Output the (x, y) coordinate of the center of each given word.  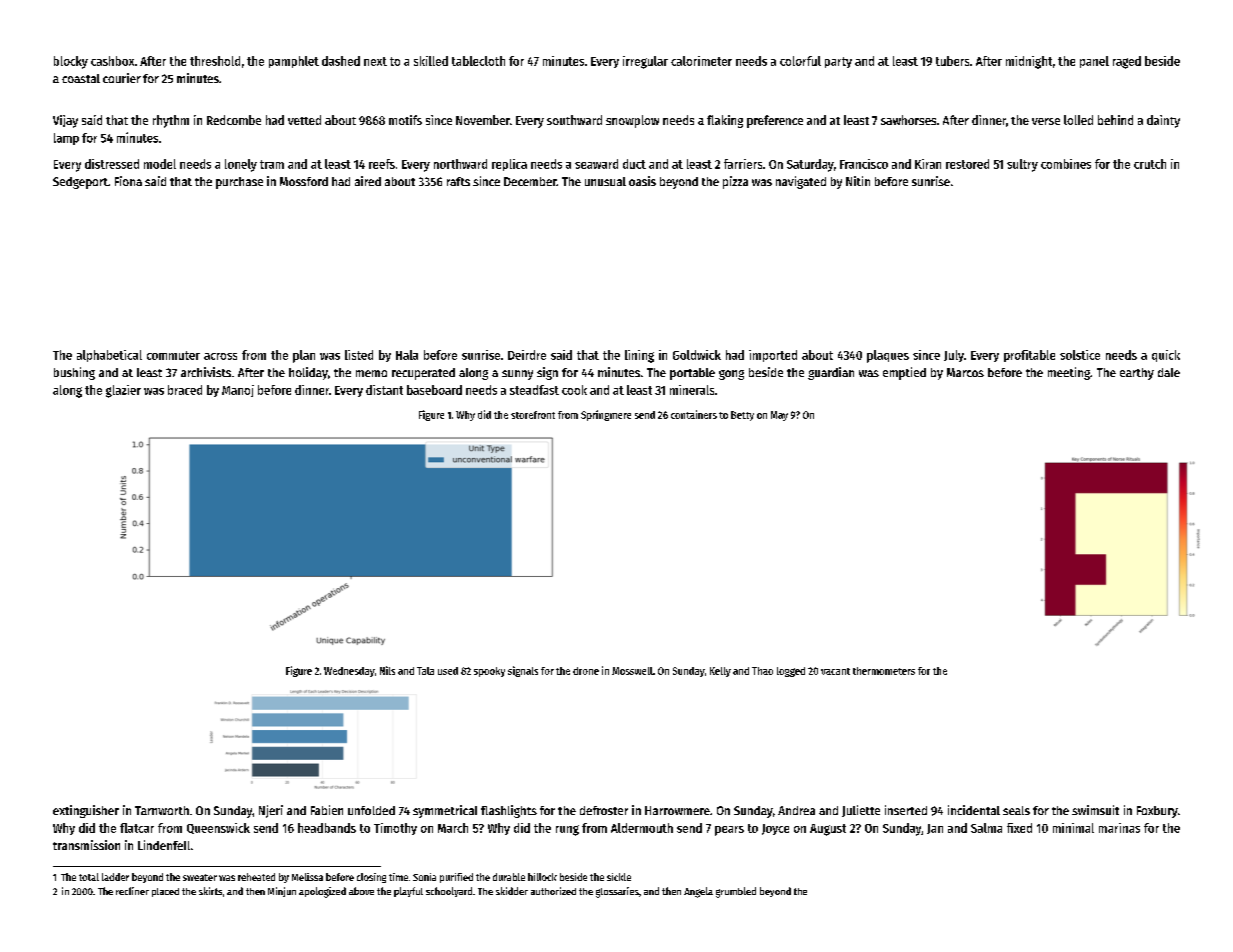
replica (509, 165)
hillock (542, 877)
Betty (742, 416)
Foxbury (1157, 812)
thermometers (884, 671)
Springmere (606, 415)
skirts (210, 891)
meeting (1069, 373)
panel (1094, 62)
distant (384, 390)
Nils (387, 670)
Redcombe (234, 120)
